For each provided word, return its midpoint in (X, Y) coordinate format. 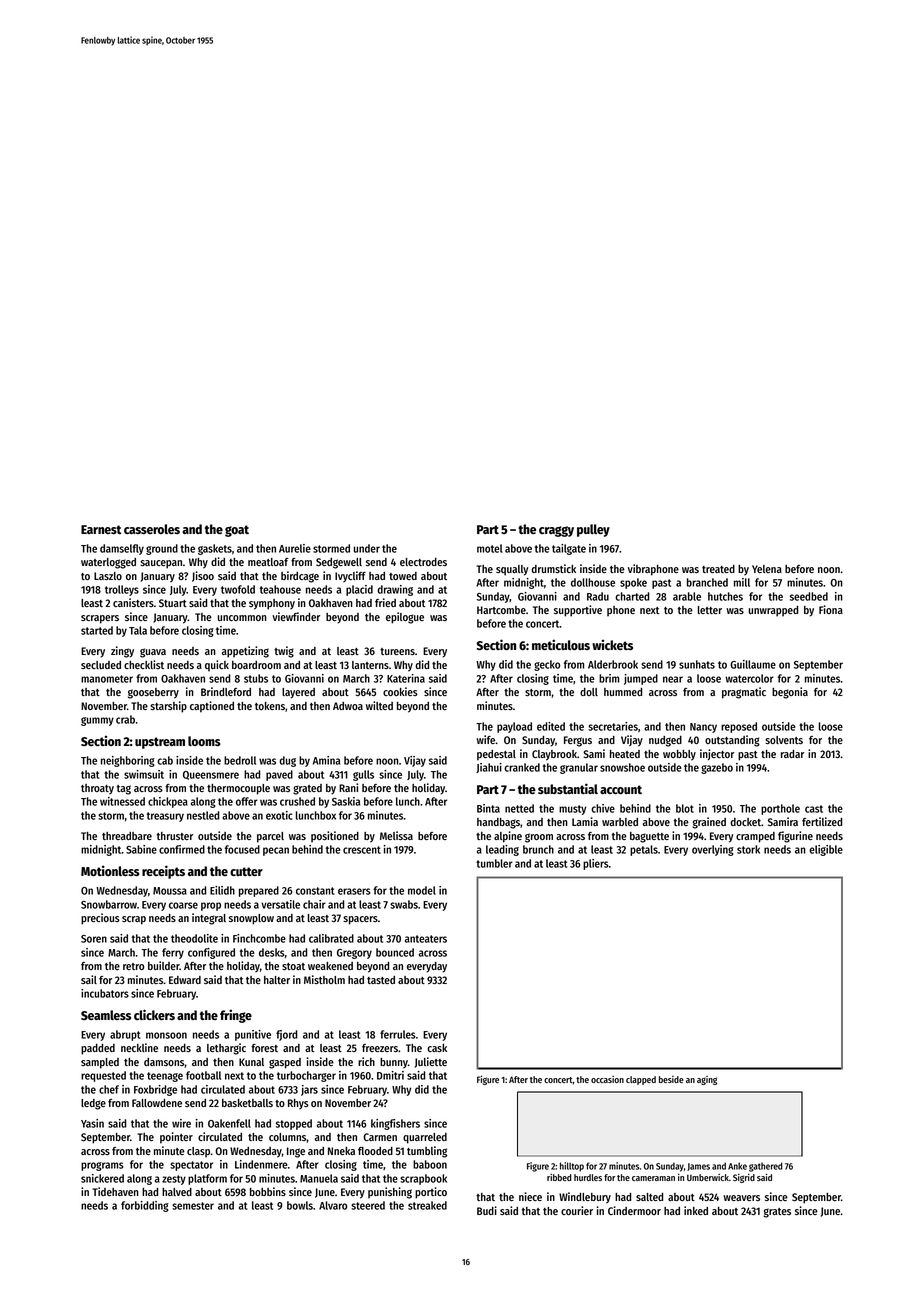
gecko (547, 665)
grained (709, 823)
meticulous (561, 644)
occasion (607, 1079)
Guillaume (753, 664)
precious (100, 919)
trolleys (122, 590)
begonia (790, 693)
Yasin (92, 1123)
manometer (107, 679)
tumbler (494, 863)
